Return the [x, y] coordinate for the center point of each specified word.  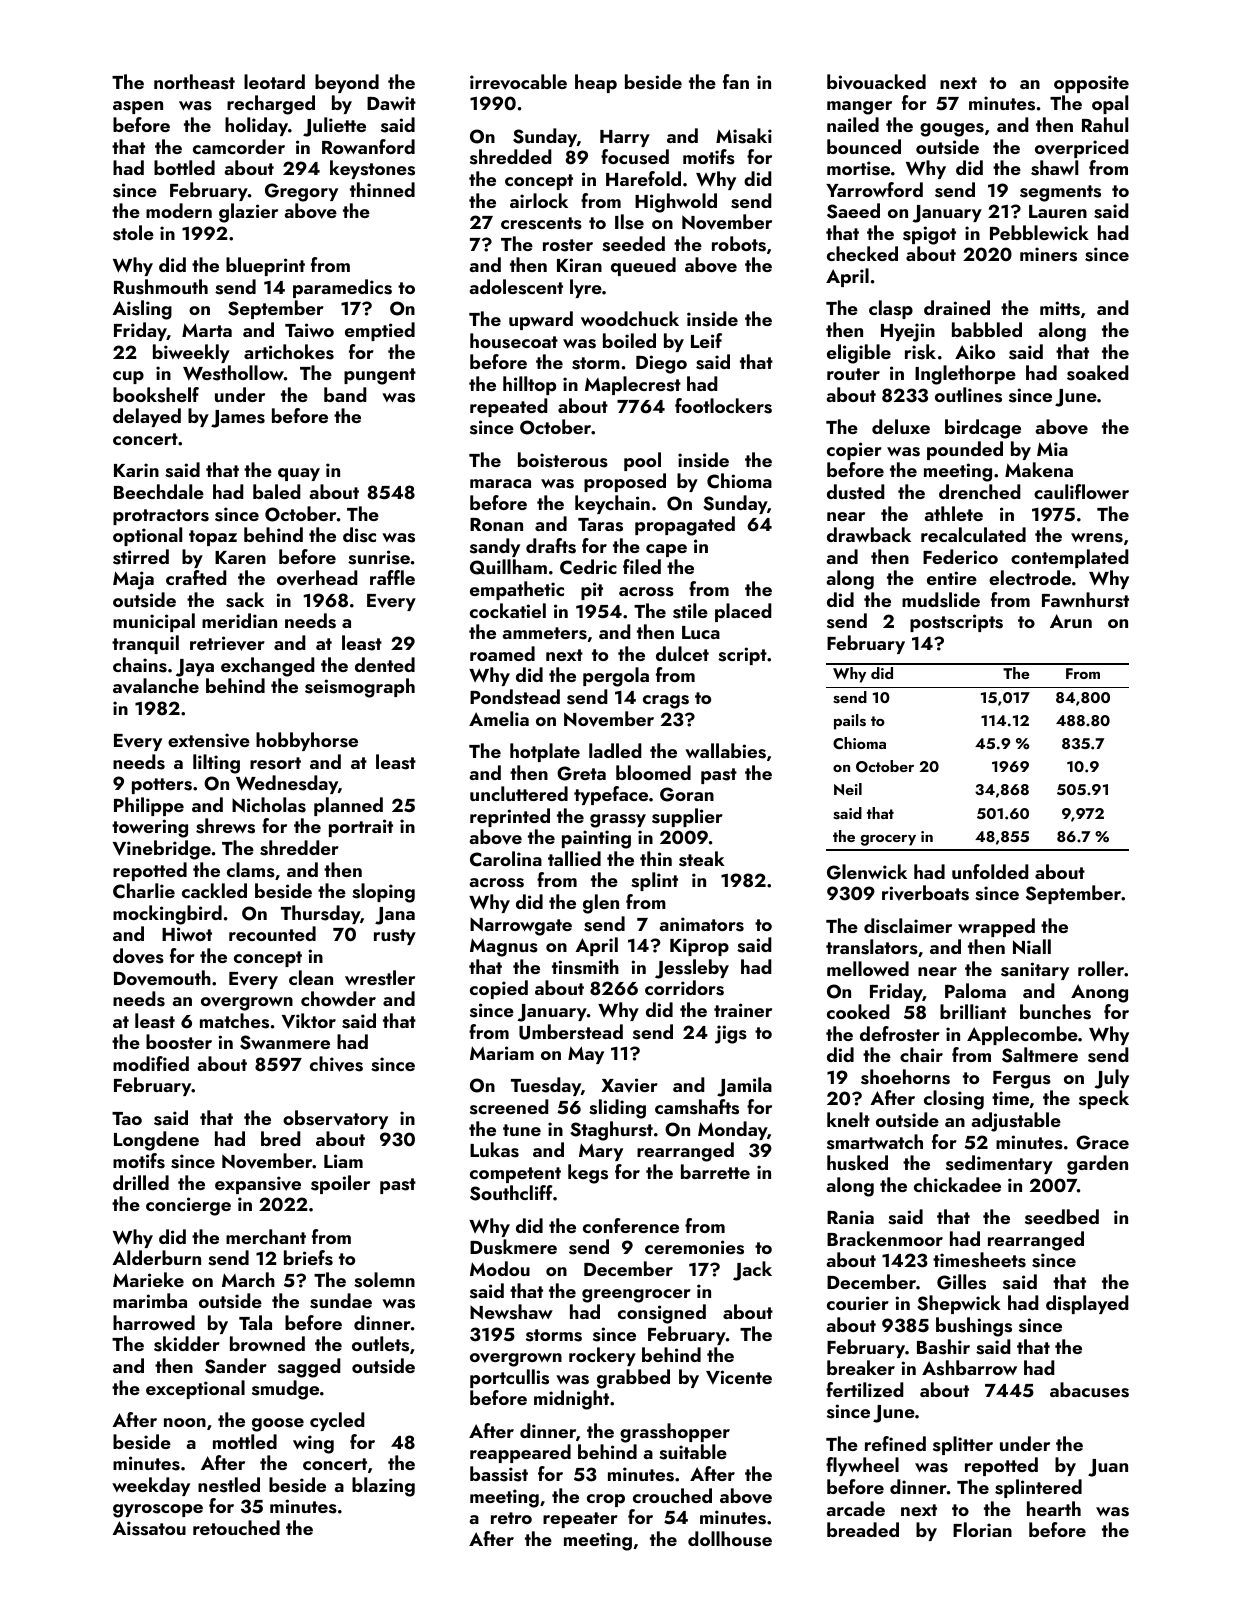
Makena [1039, 469]
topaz [213, 538]
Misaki [744, 136]
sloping [383, 893]
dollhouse [730, 1539]
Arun [1071, 621]
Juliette [334, 127]
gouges [952, 130]
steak [702, 859]
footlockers [723, 406]
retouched [236, 1527]
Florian [982, 1529]
